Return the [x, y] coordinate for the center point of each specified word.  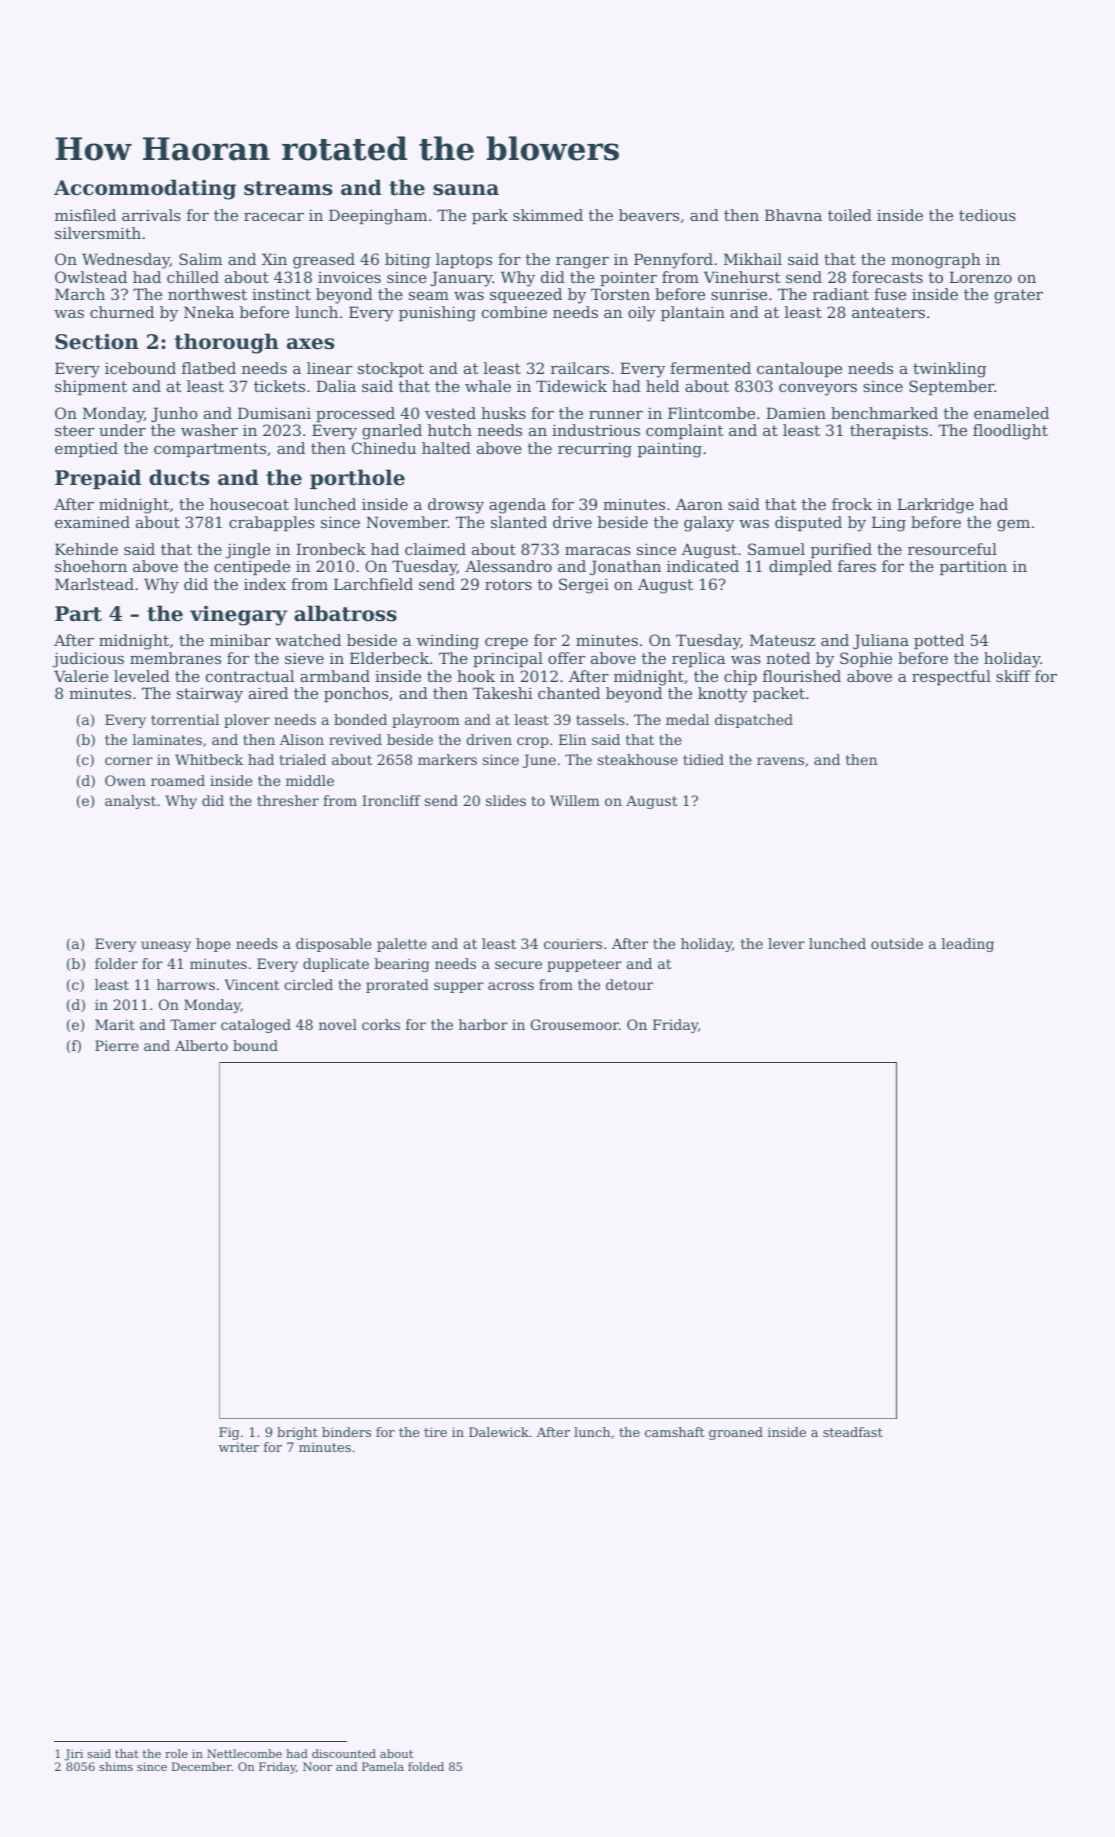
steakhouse [638, 759]
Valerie [81, 676]
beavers [649, 215]
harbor [483, 1024]
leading [967, 945]
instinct [281, 294]
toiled [850, 215]
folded [426, 1766]
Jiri [74, 1755]
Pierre [117, 1045]
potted [939, 641]
